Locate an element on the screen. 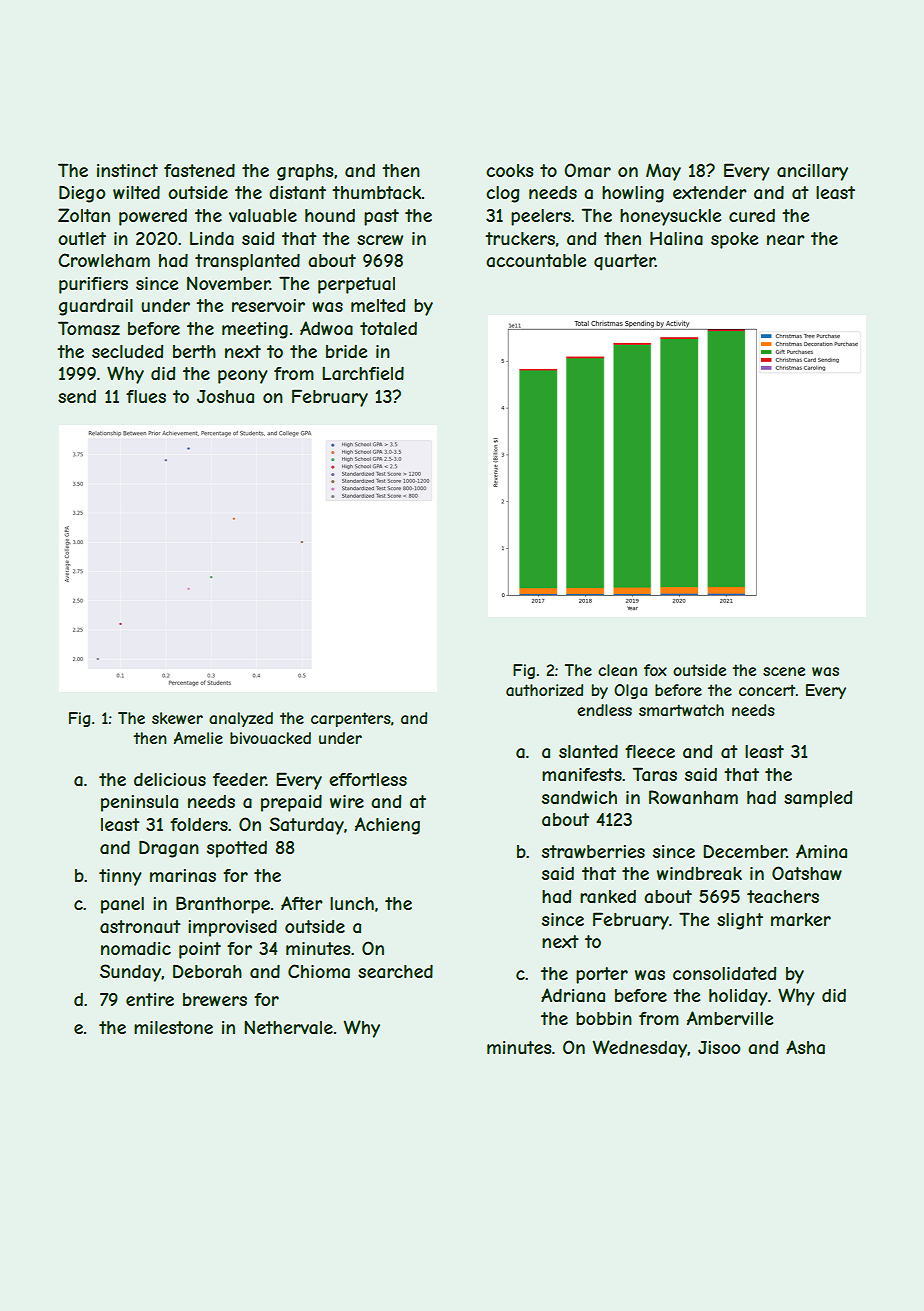  marker is located at coordinates (801, 919).
